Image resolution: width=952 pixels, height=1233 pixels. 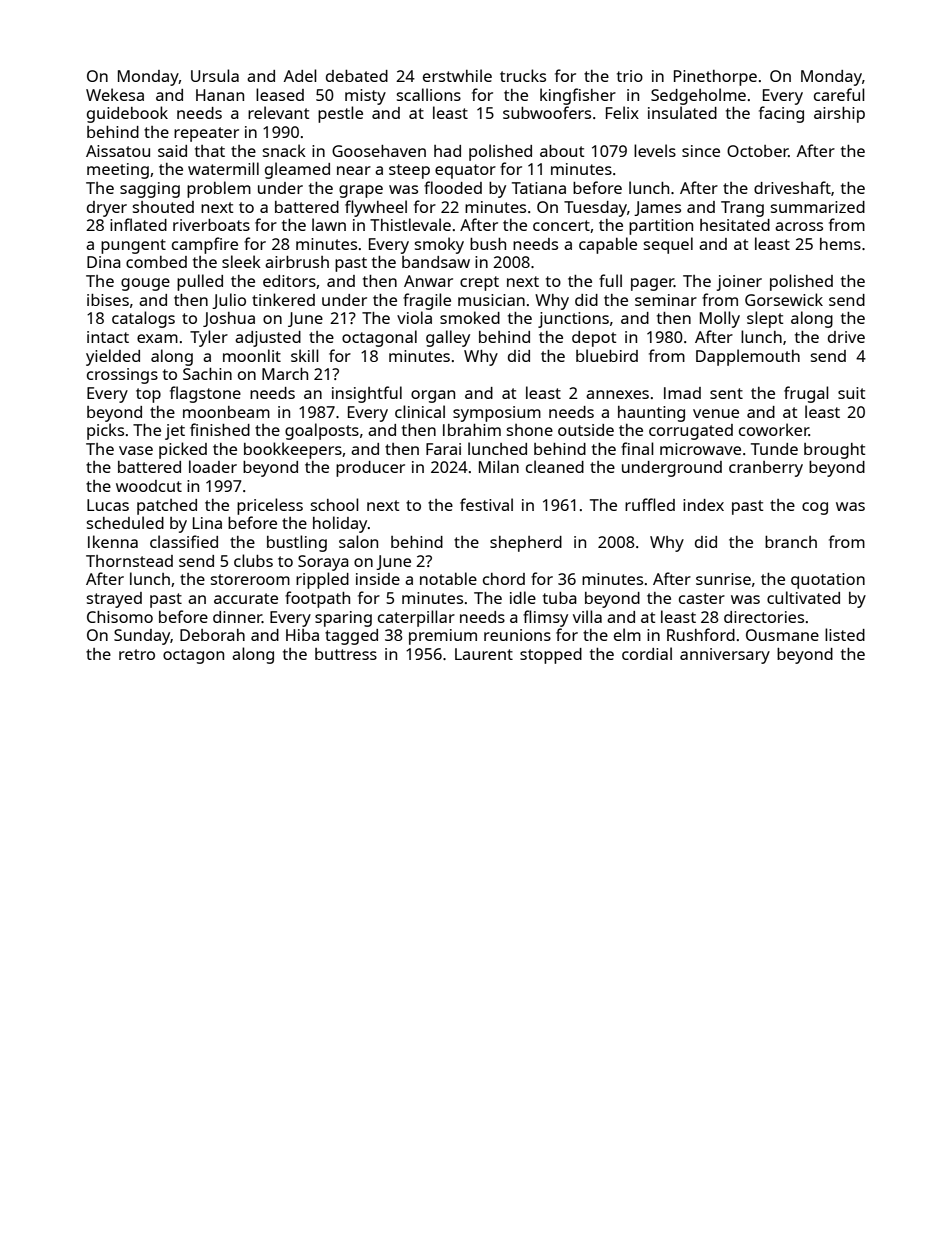 I want to click on cog, so click(x=815, y=508).
